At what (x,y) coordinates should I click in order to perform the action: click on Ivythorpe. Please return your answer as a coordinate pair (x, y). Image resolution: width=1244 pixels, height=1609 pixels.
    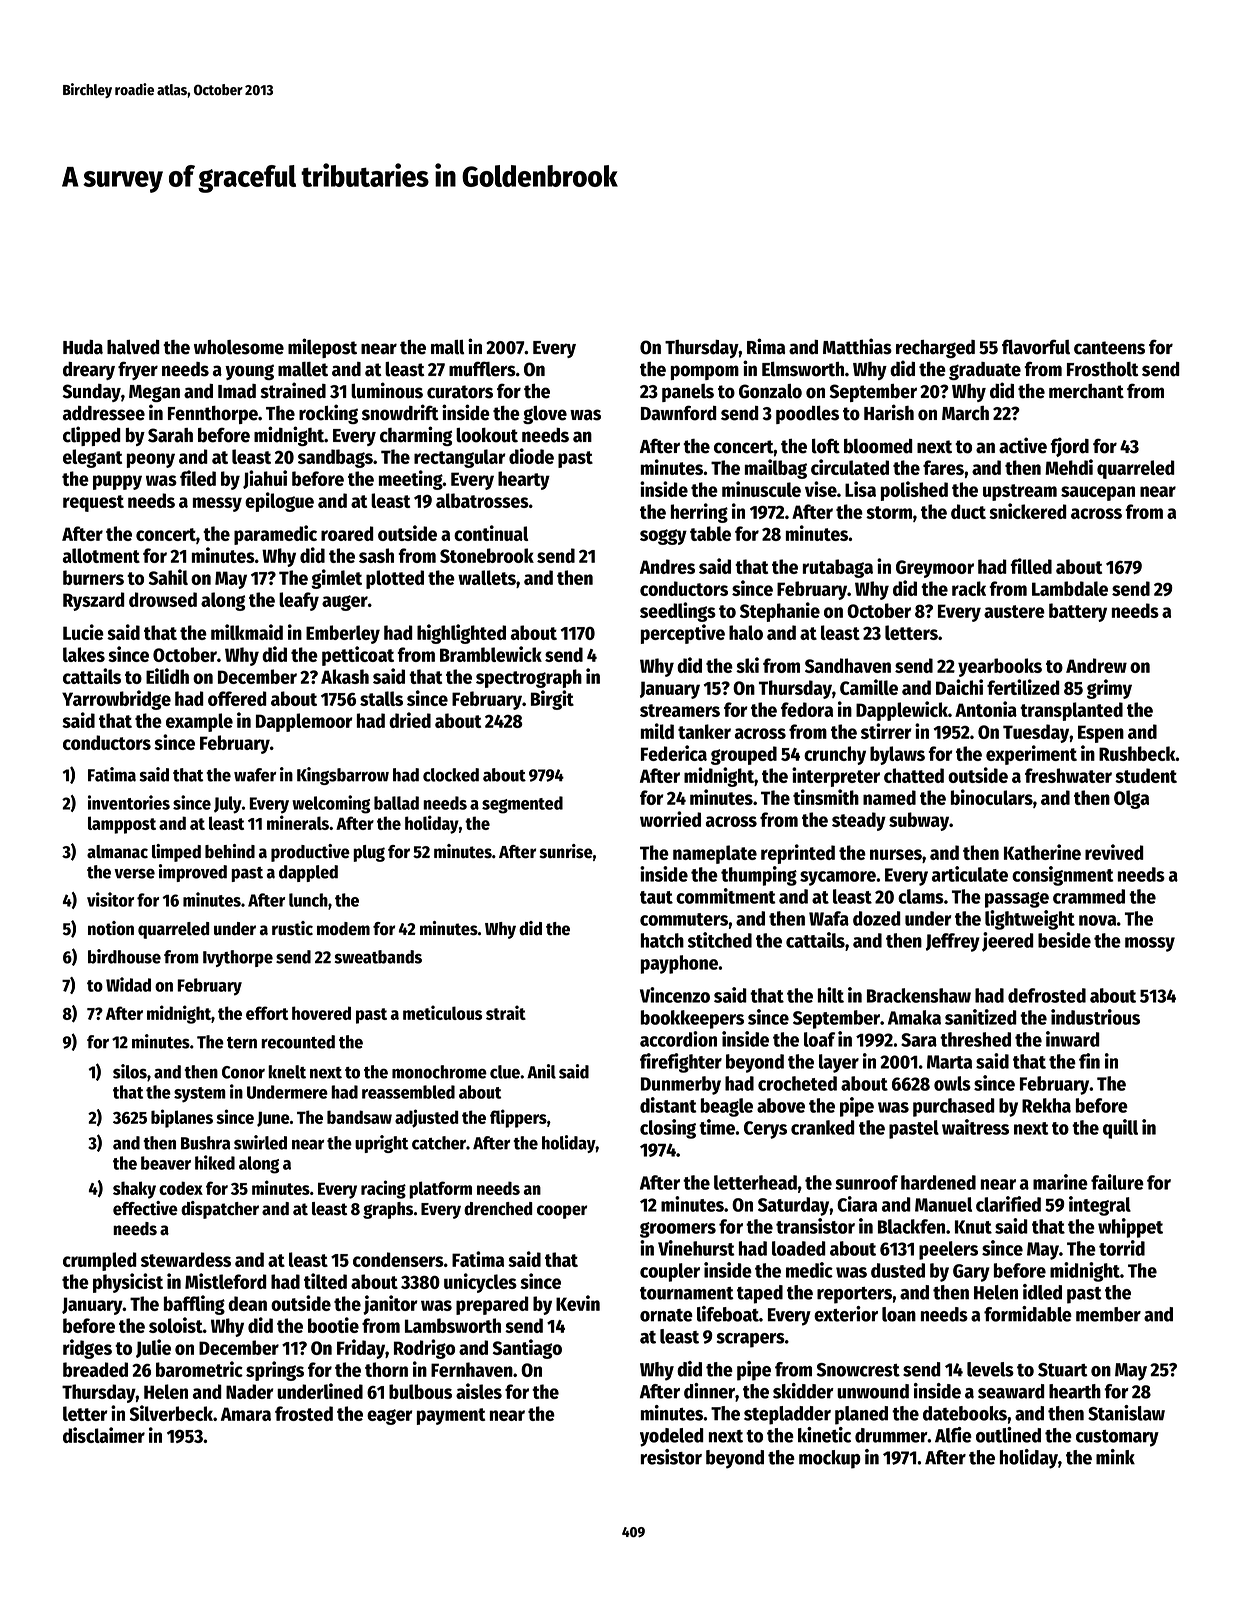
    Looking at the image, I should click on (238, 958).
